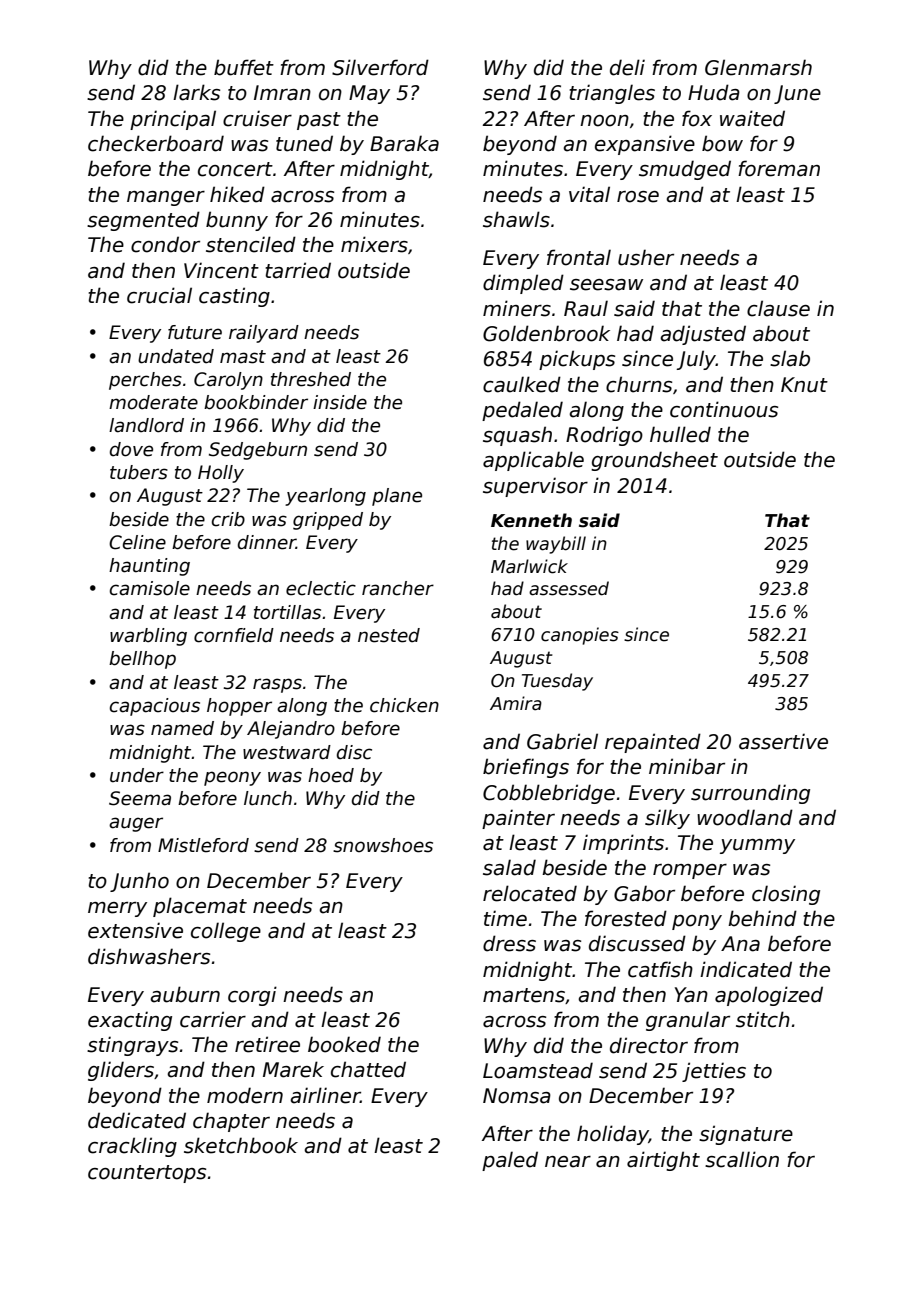 The height and width of the screenshot is (1314, 924). What do you see at coordinates (252, 996) in the screenshot?
I see `corgi` at bounding box center [252, 996].
